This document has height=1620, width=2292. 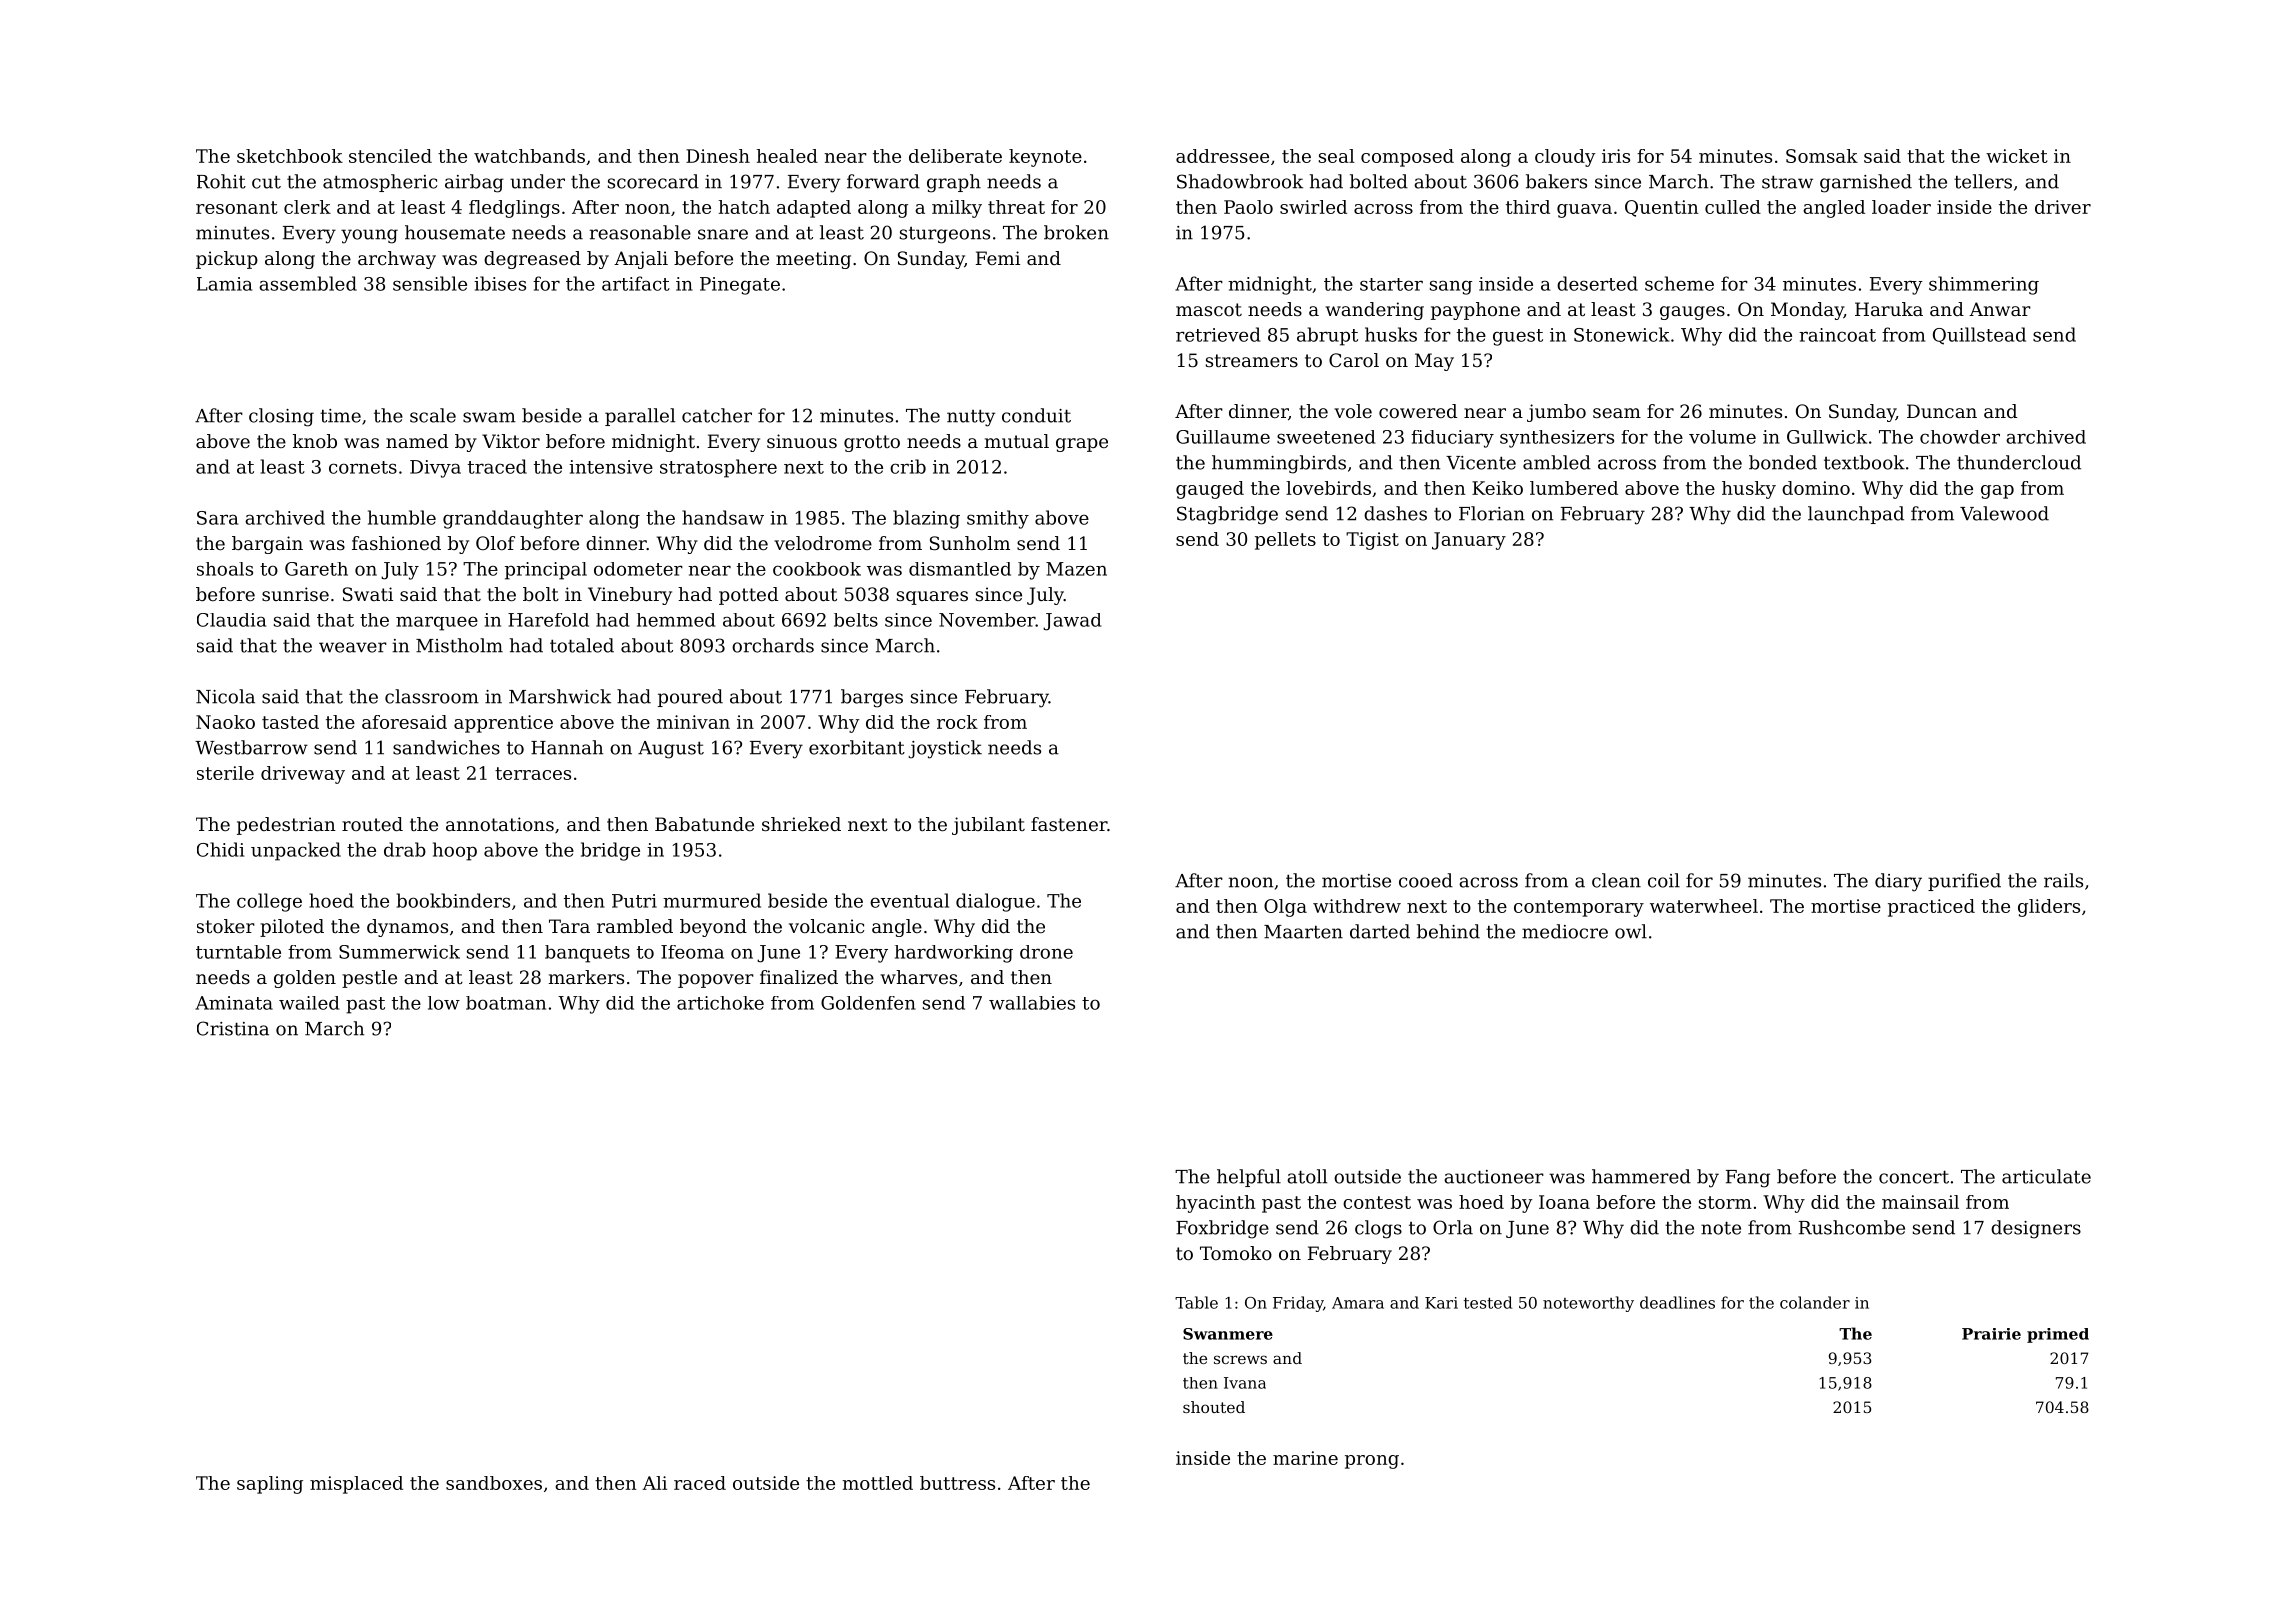 I want to click on Maarten, so click(x=1303, y=932).
